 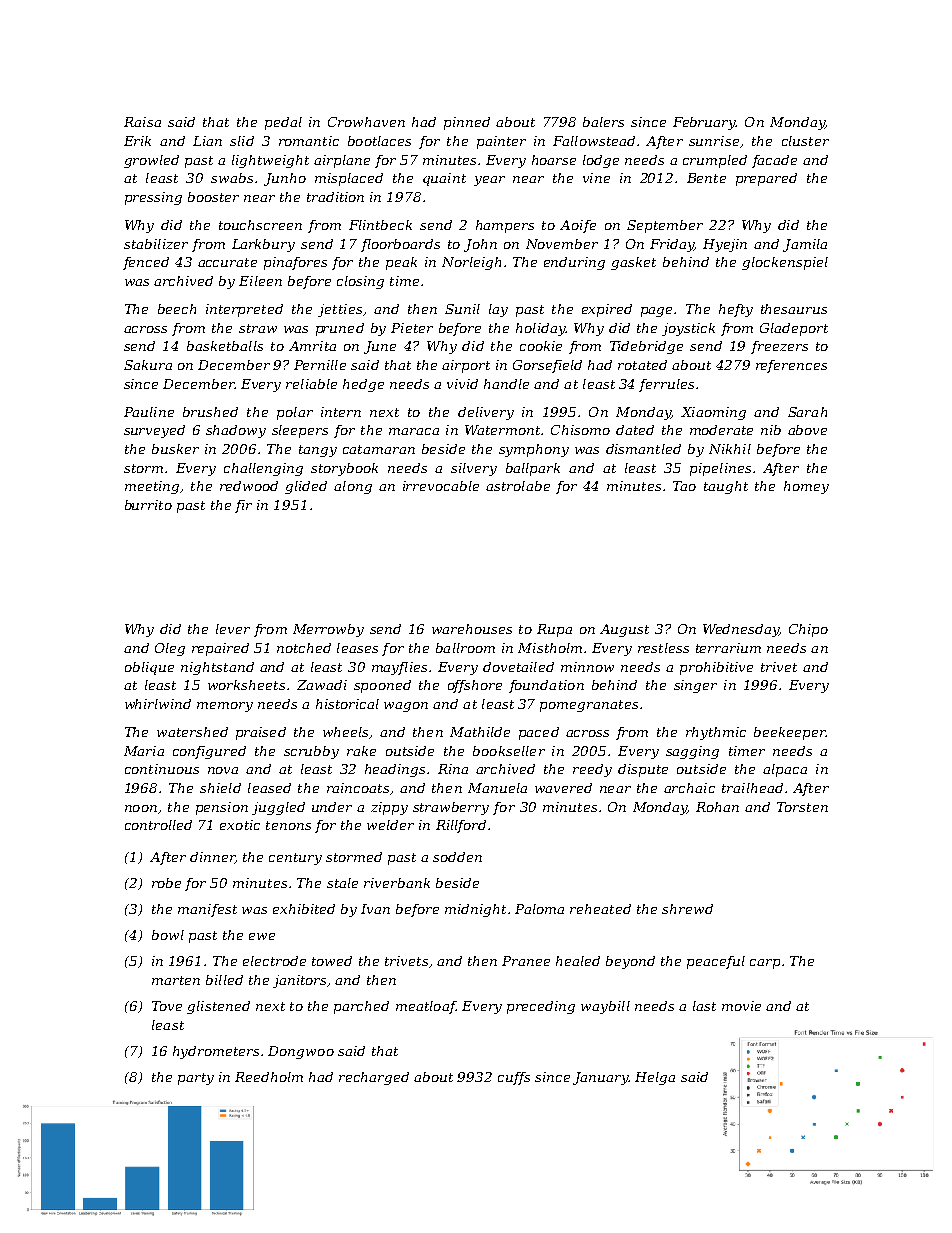 I want to click on peak, so click(x=401, y=263).
